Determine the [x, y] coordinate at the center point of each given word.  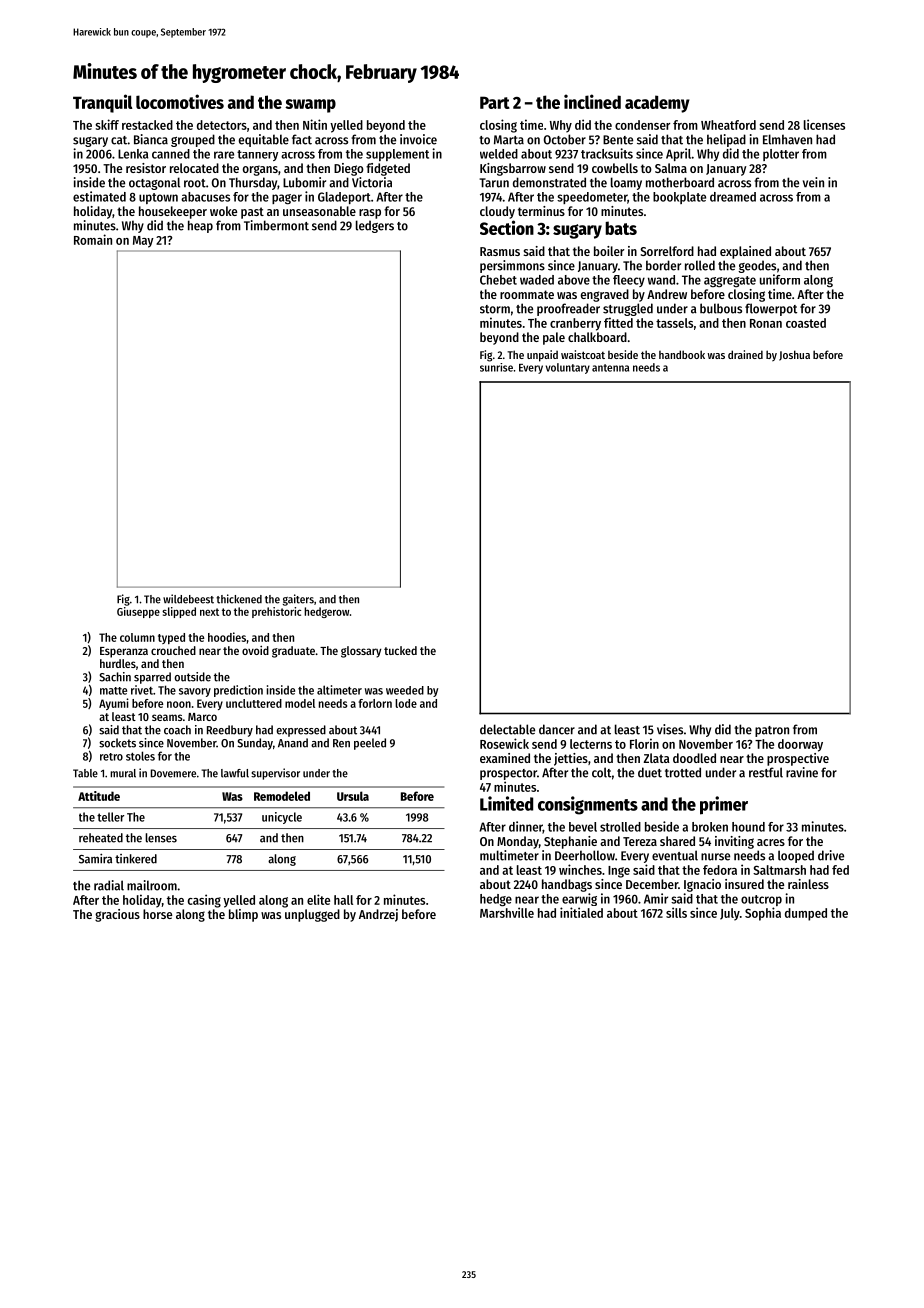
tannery [257, 155]
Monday [518, 842]
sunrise [496, 367]
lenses [161, 838]
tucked [400, 650]
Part [495, 102]
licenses [824, 124]
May [143, 242]
